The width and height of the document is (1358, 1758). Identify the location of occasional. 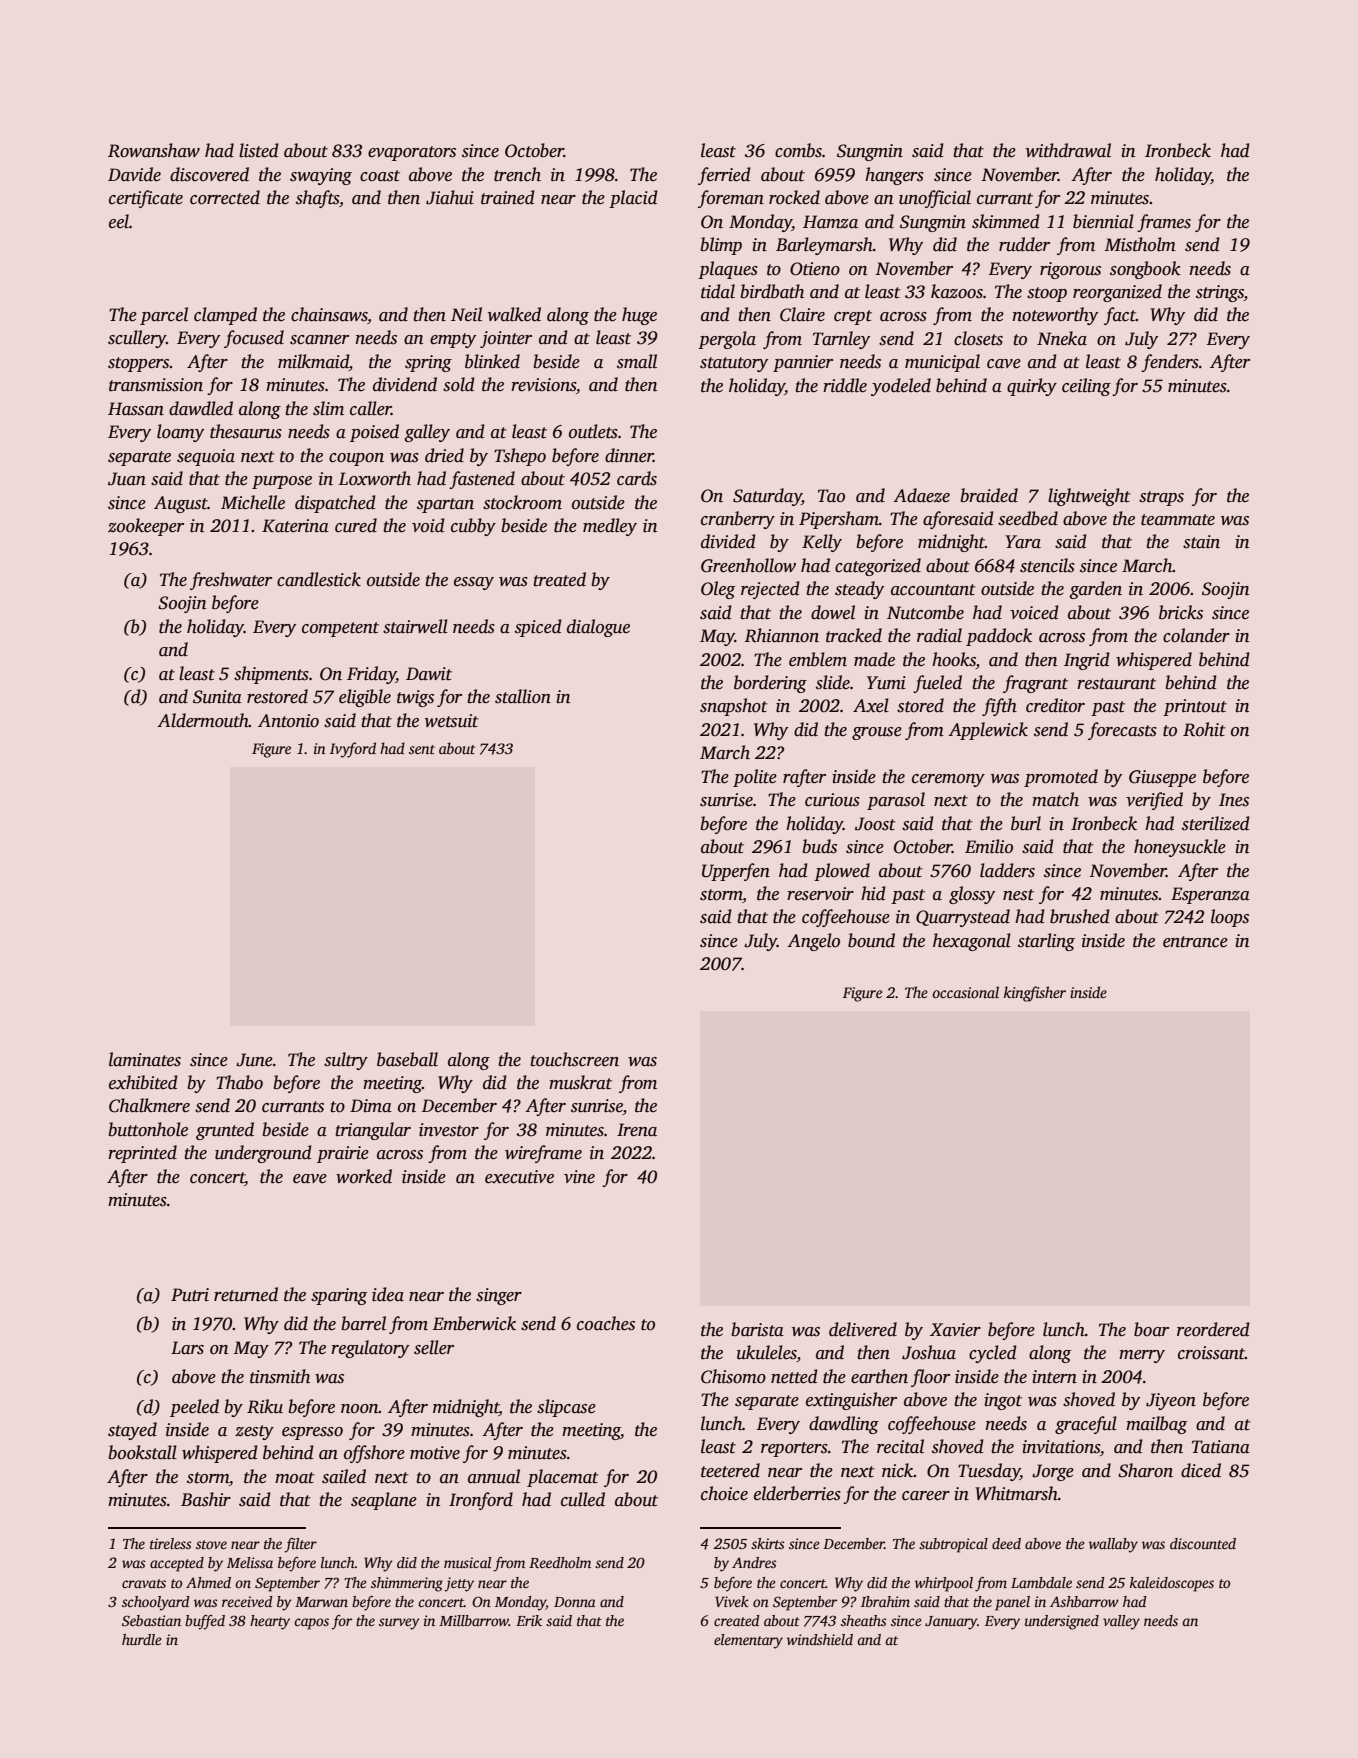
(965, 992).
